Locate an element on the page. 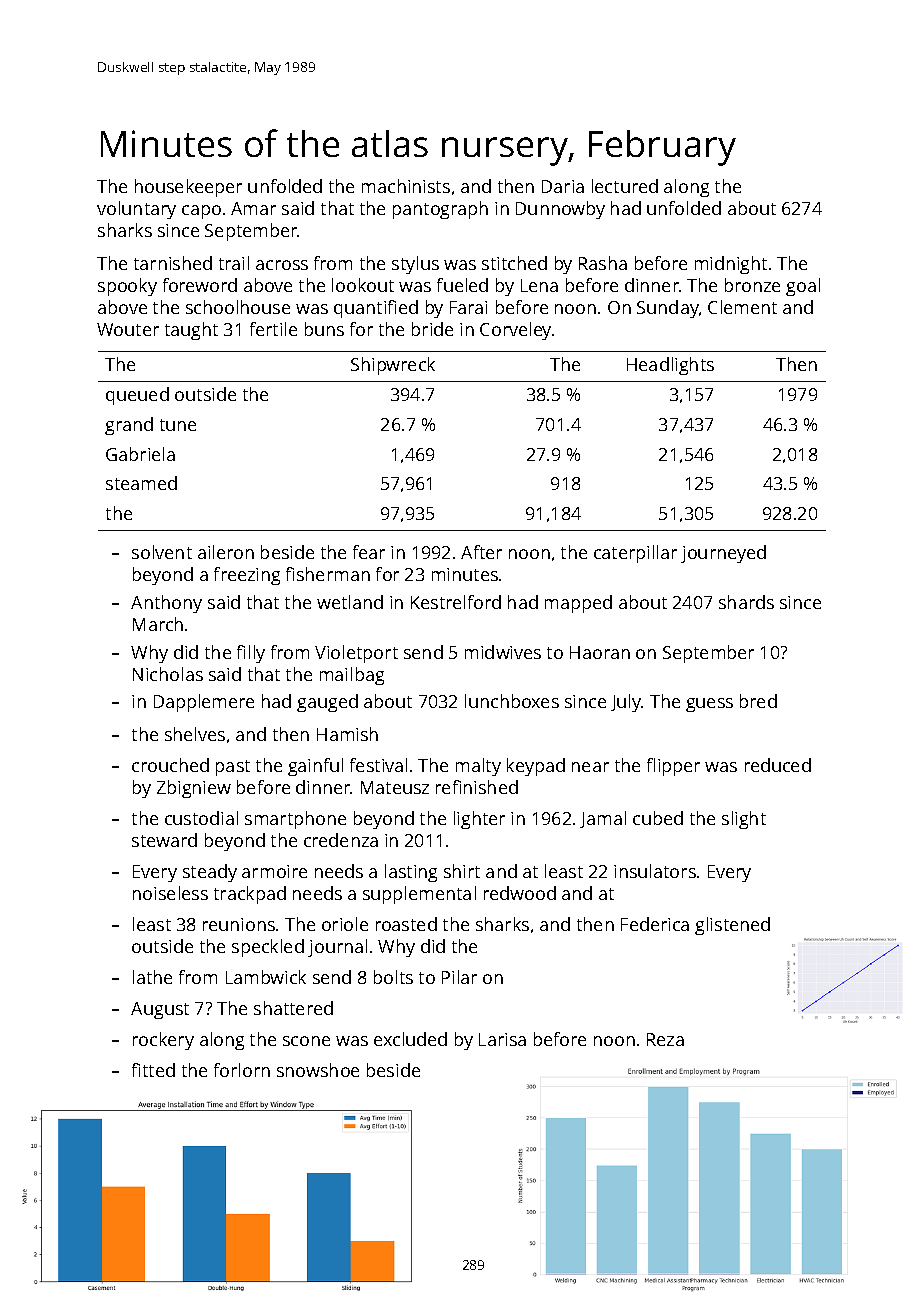  housekeeper is located at coordinates (188, 188).
